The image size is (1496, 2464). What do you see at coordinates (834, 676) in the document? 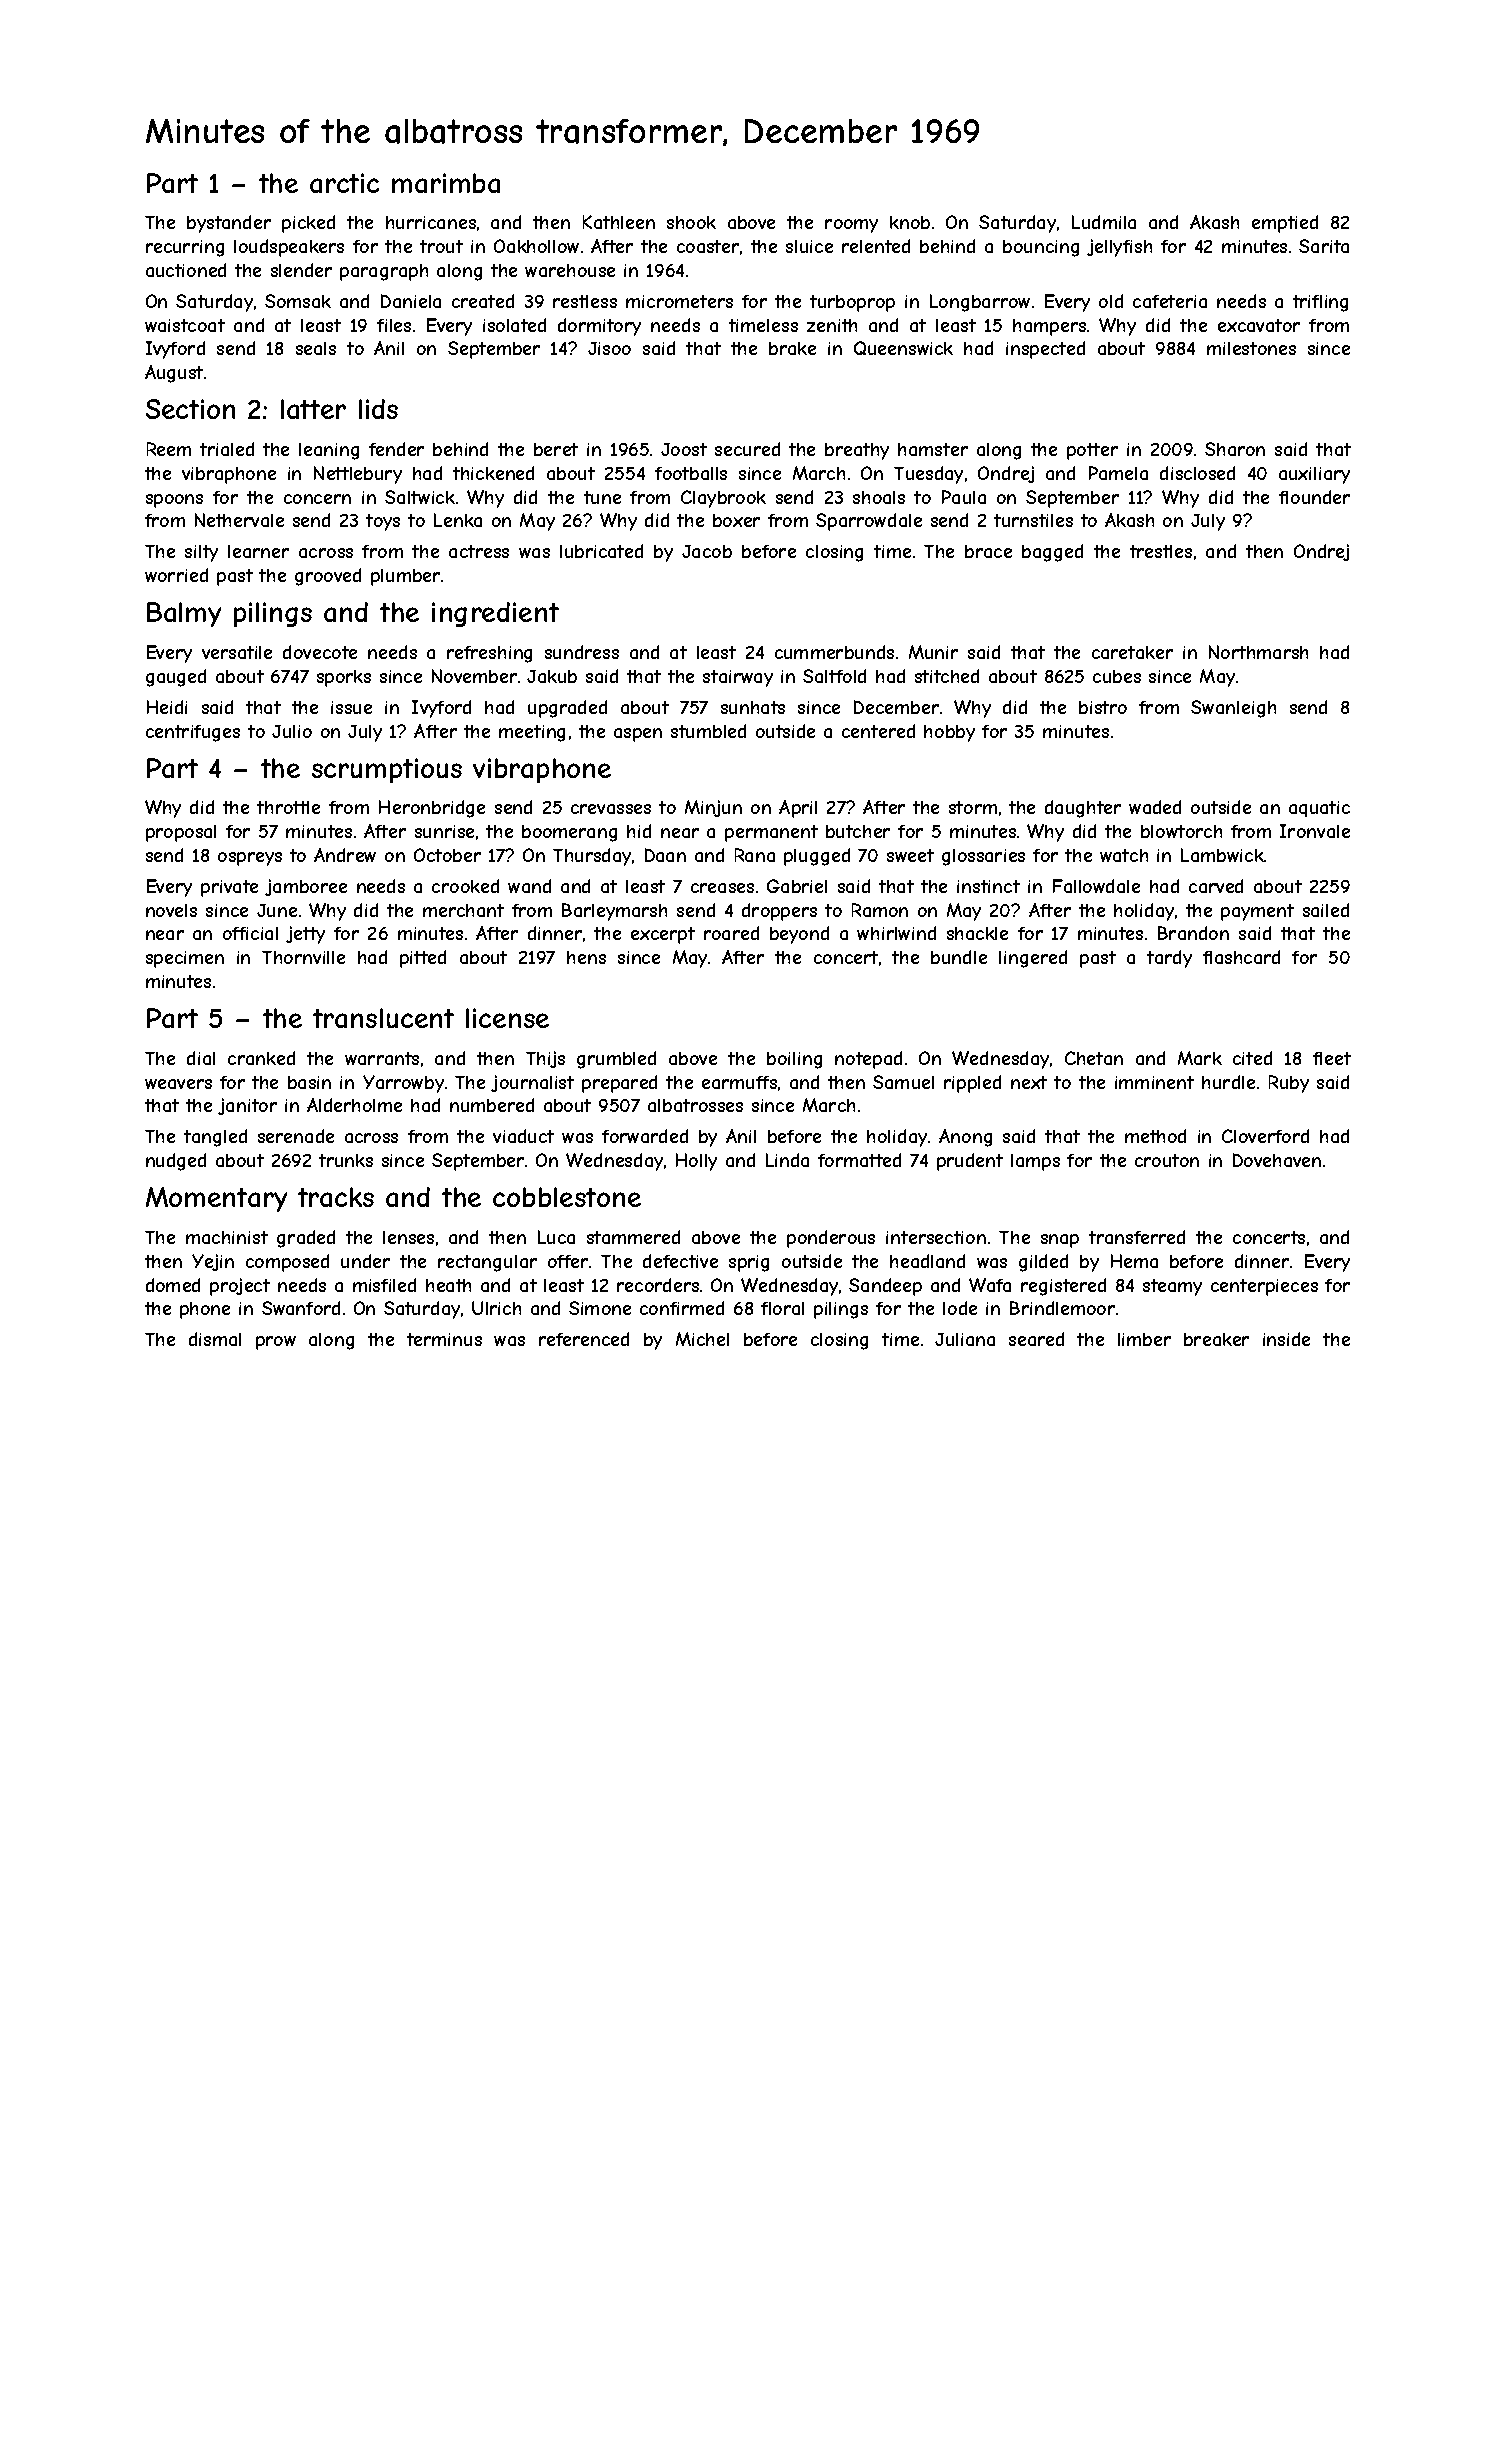
I see `Saltfold` at bounding box center [834, 676].
